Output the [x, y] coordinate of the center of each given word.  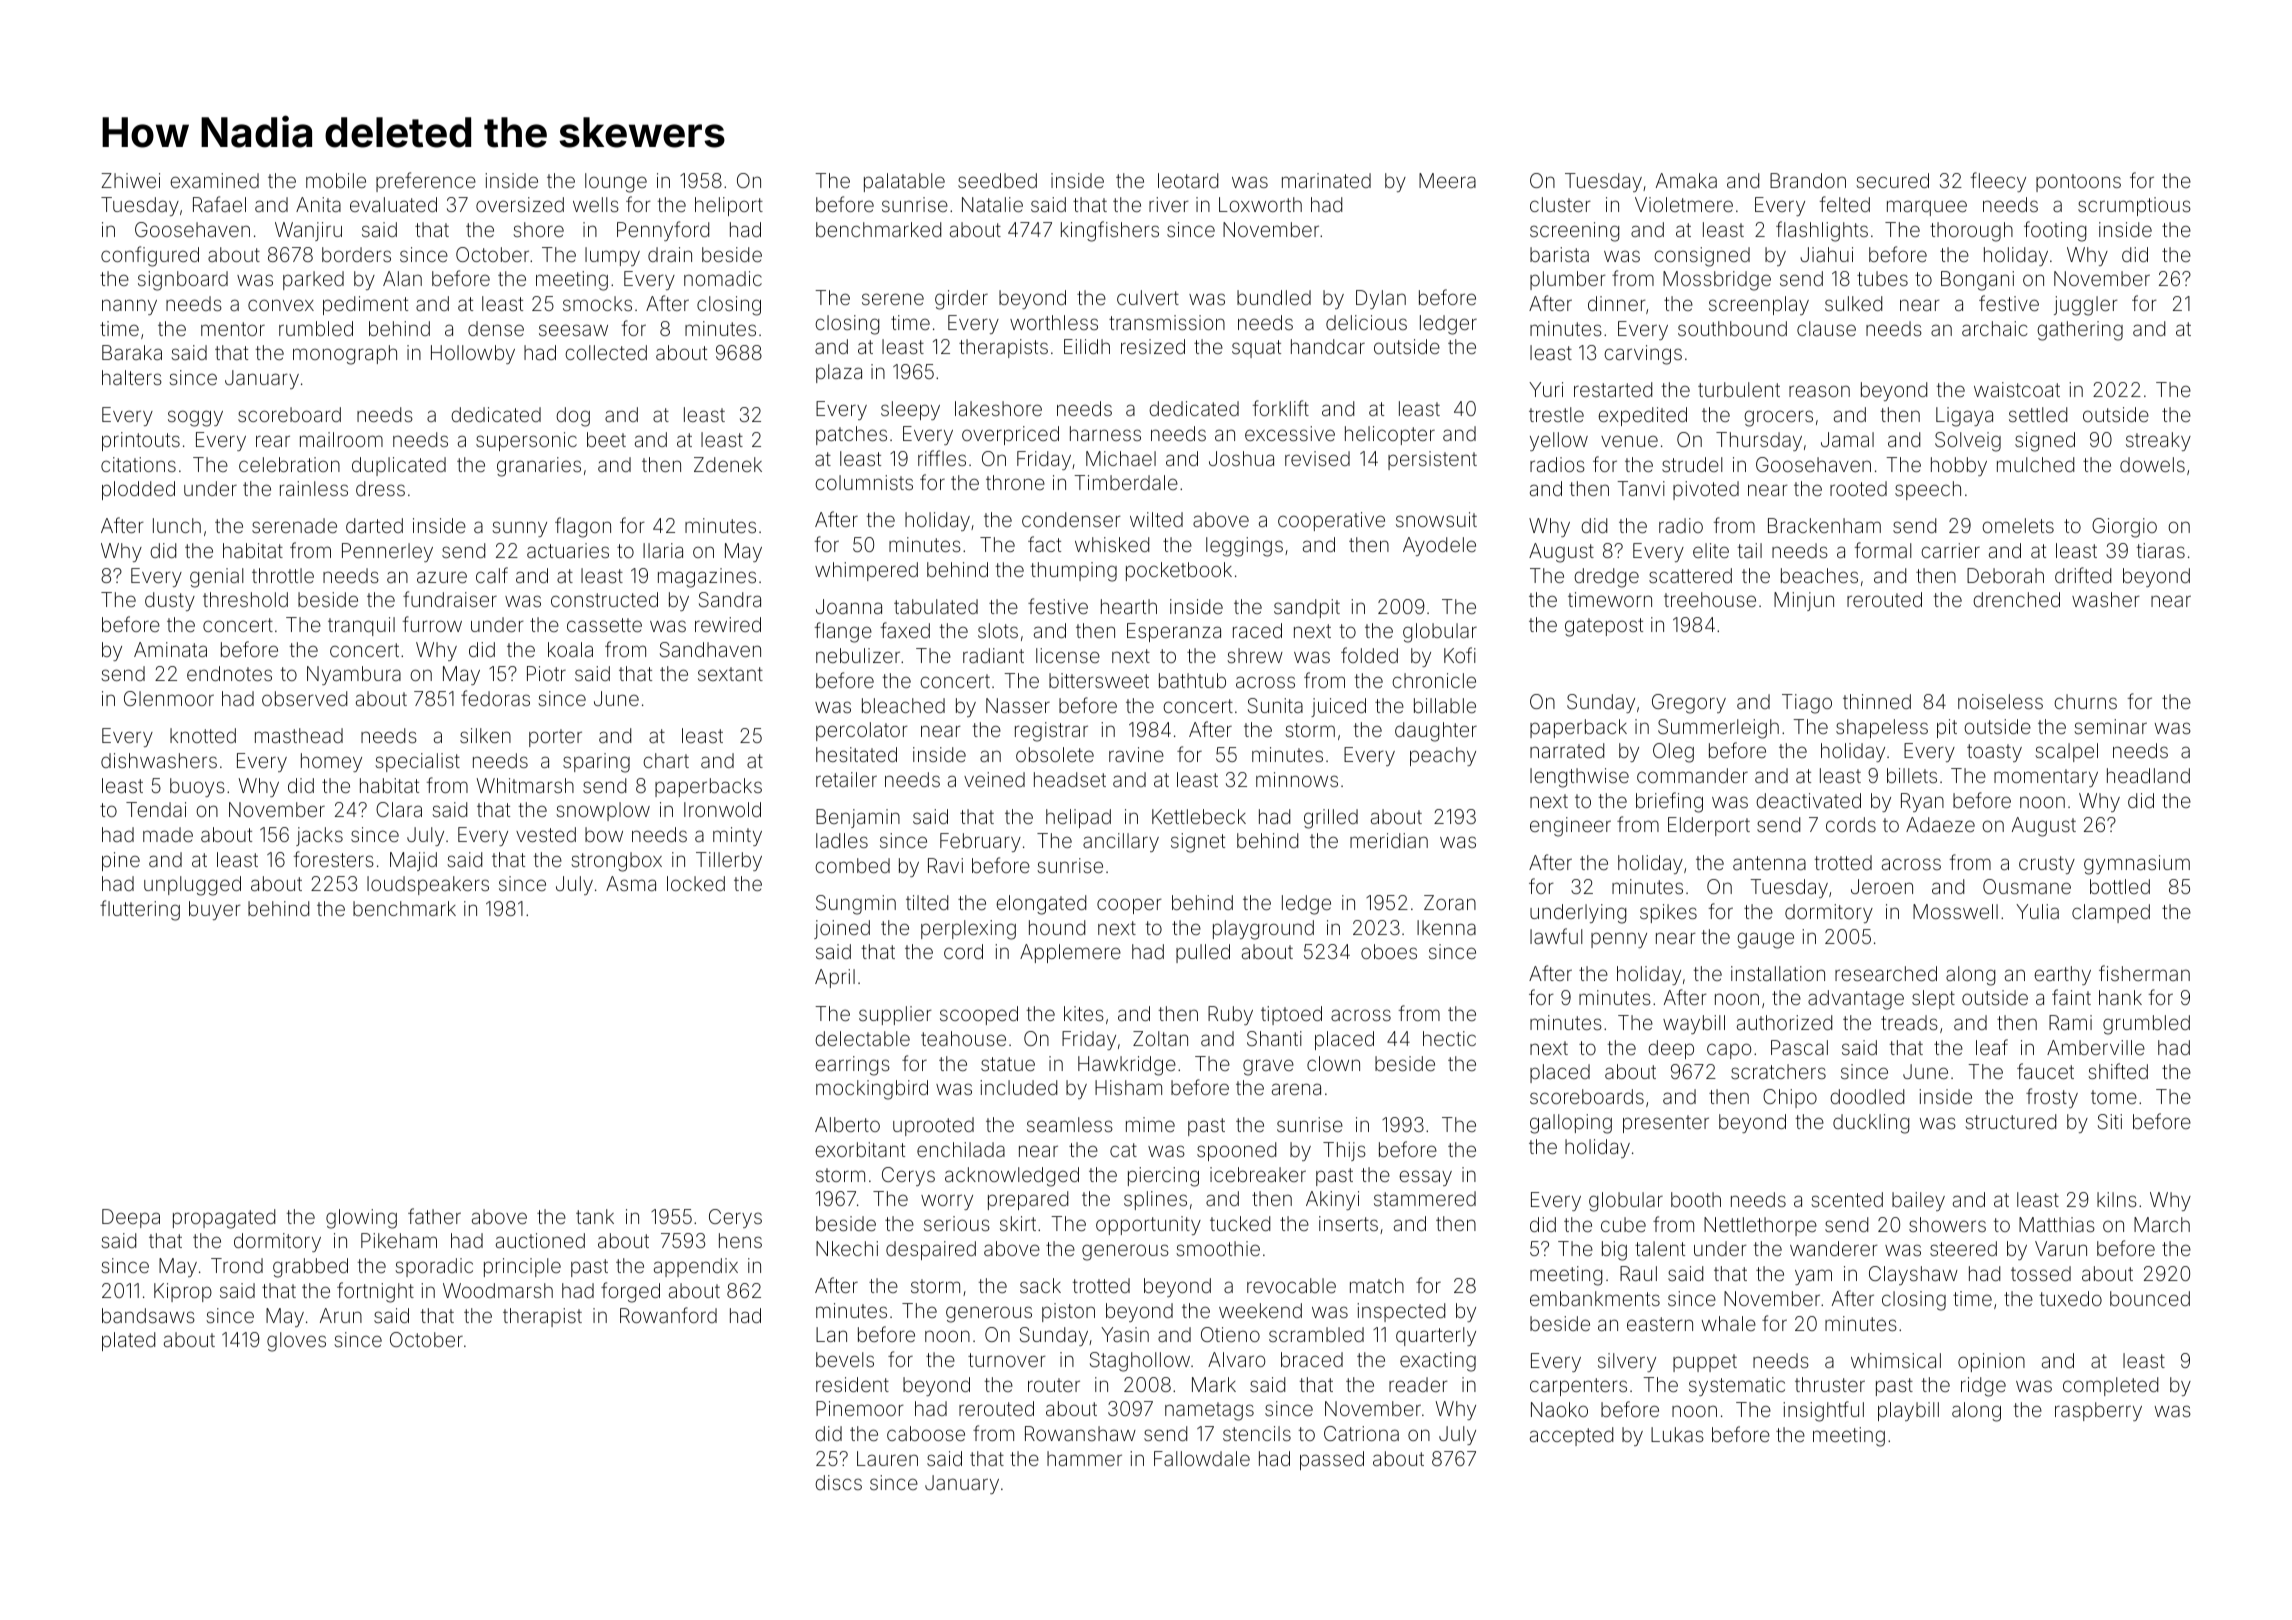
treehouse [1710, 599]
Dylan [1381, 299]
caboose [926, 1433]
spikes [1668, 913]
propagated [224, 1219]
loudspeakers [428, 885]
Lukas [1677, 1434]
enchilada [961, 1149]
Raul [1638, 1273]
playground [1263, 930]
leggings [1244, 547]
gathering [2080, 331]
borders [356, 254]
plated [128, 1341]
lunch [177, 525]
